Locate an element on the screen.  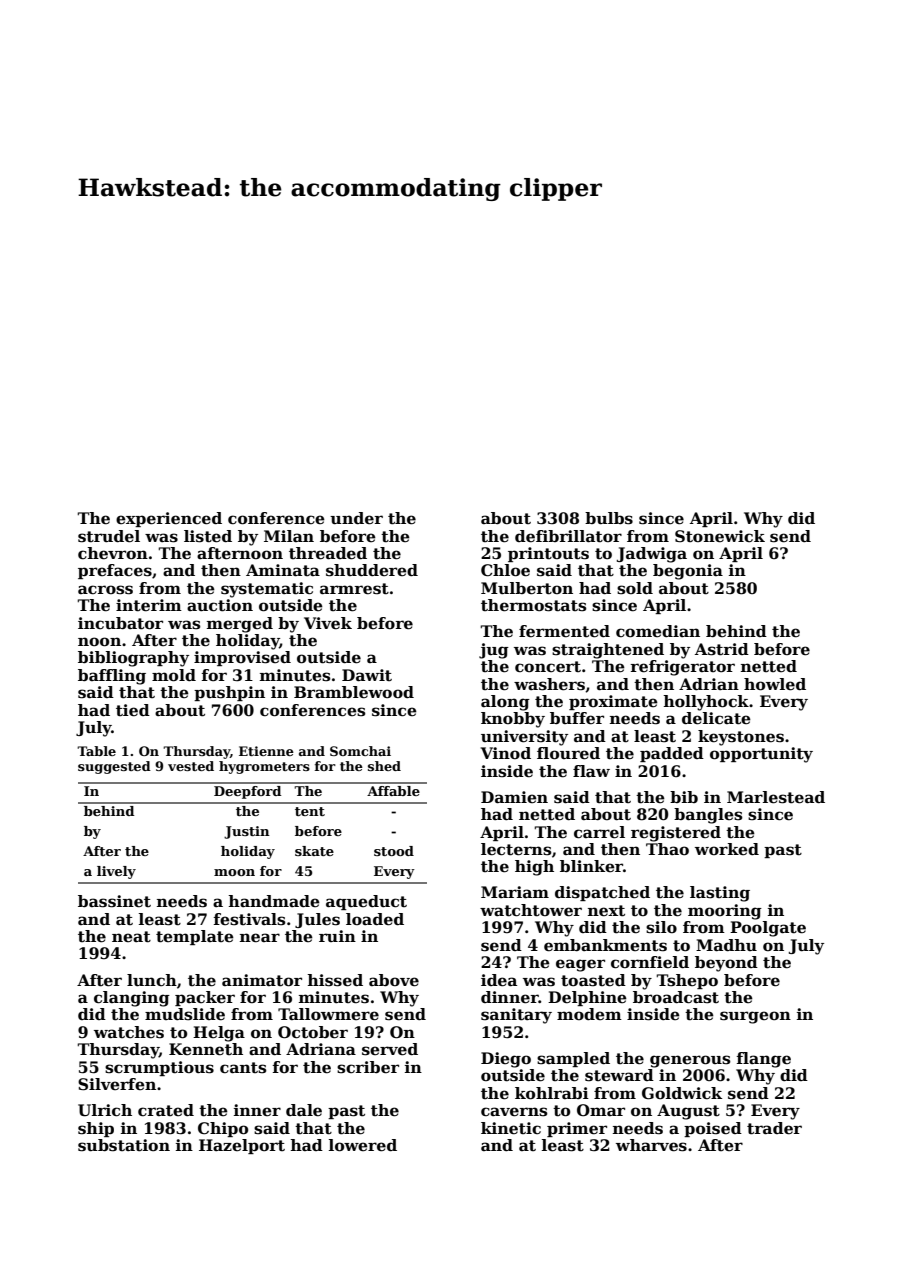
experienced is located at coordinates (169, 519).
